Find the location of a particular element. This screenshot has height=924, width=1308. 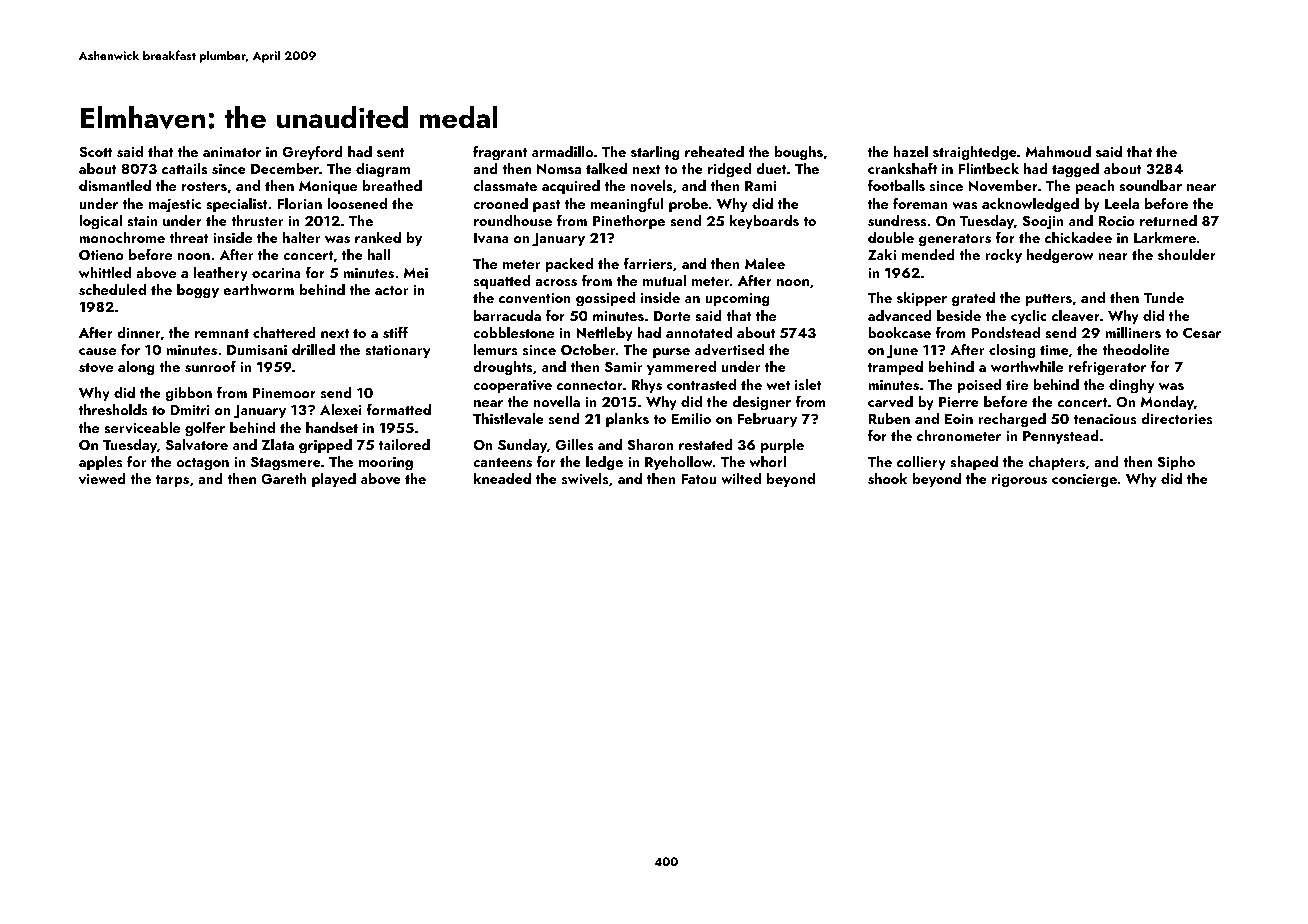

animator is located at coordinates (232, 152).
